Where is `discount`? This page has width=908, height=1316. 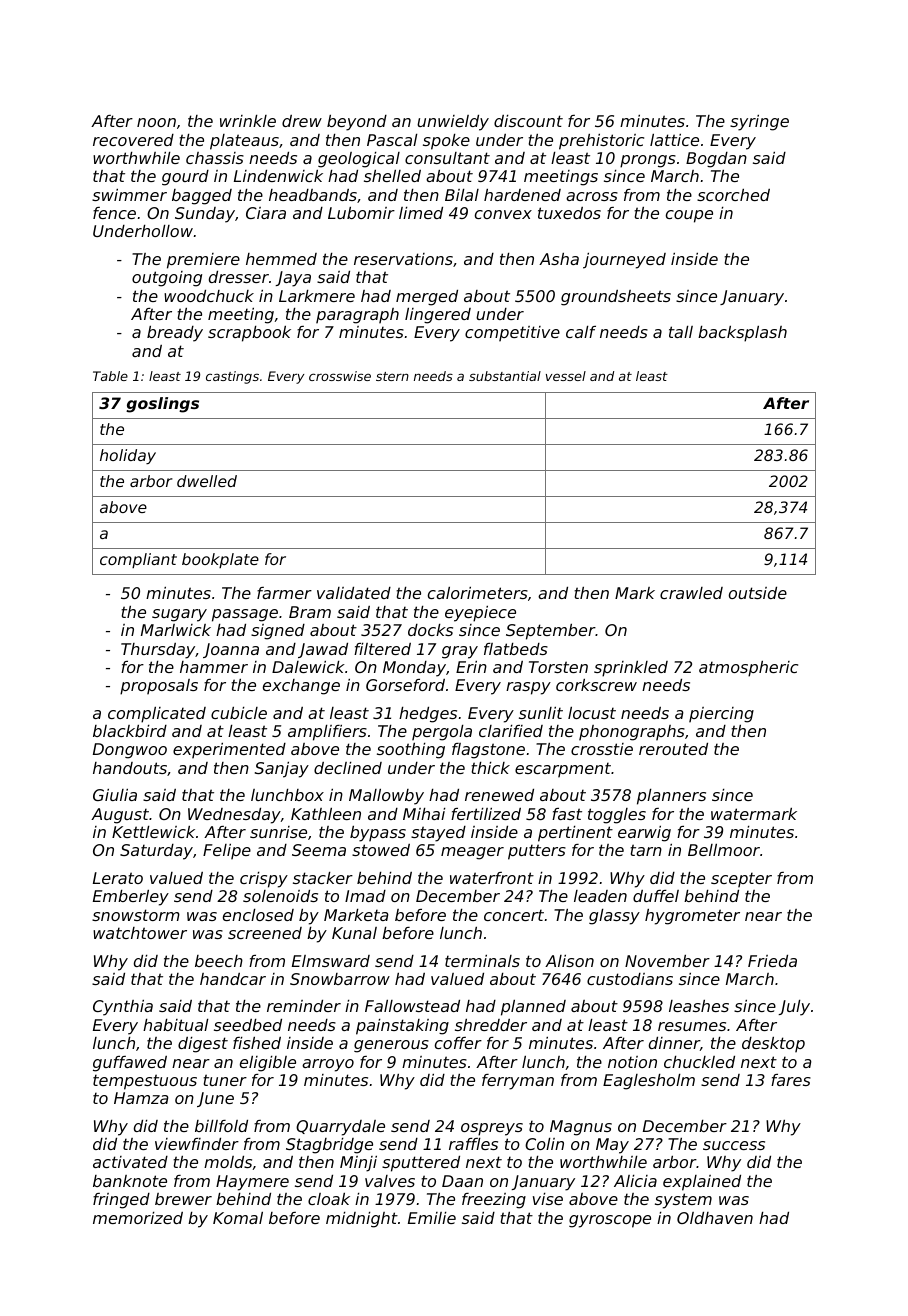 discount is located at coordinates (528, 121).
